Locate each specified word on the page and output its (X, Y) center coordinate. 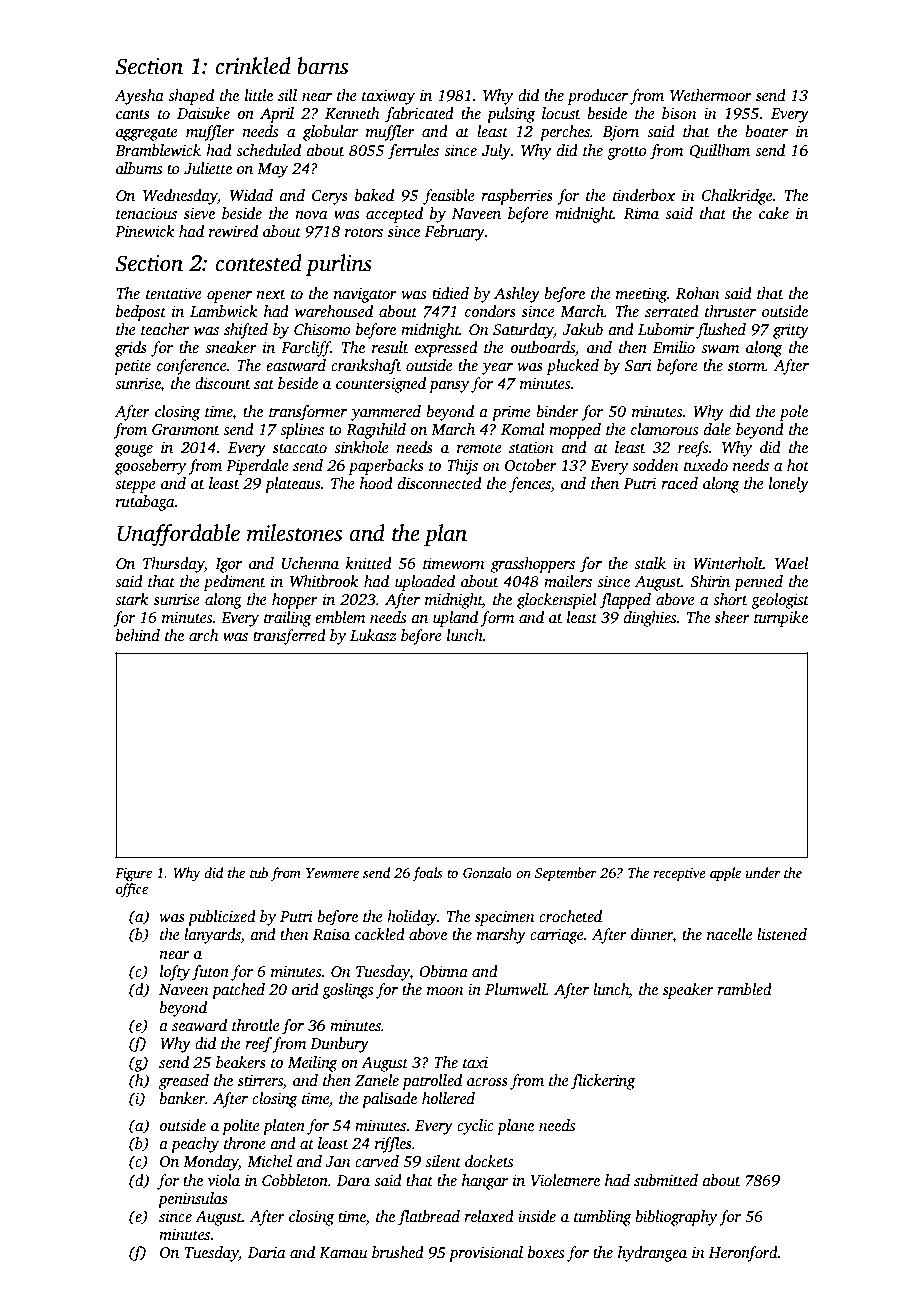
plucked (572, 367)
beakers (241, 1062)
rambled (744, 989)
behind (138, 635)
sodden (655, 465)
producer (597, 97)
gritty (791, 331)
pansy (449, 387)
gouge (134, 451)
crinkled (253, 66)
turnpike (781, 619)
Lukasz (373, 635)
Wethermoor (711, 95)
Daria (266, 1252)
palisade (389, 1100)
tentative (174, 293)
